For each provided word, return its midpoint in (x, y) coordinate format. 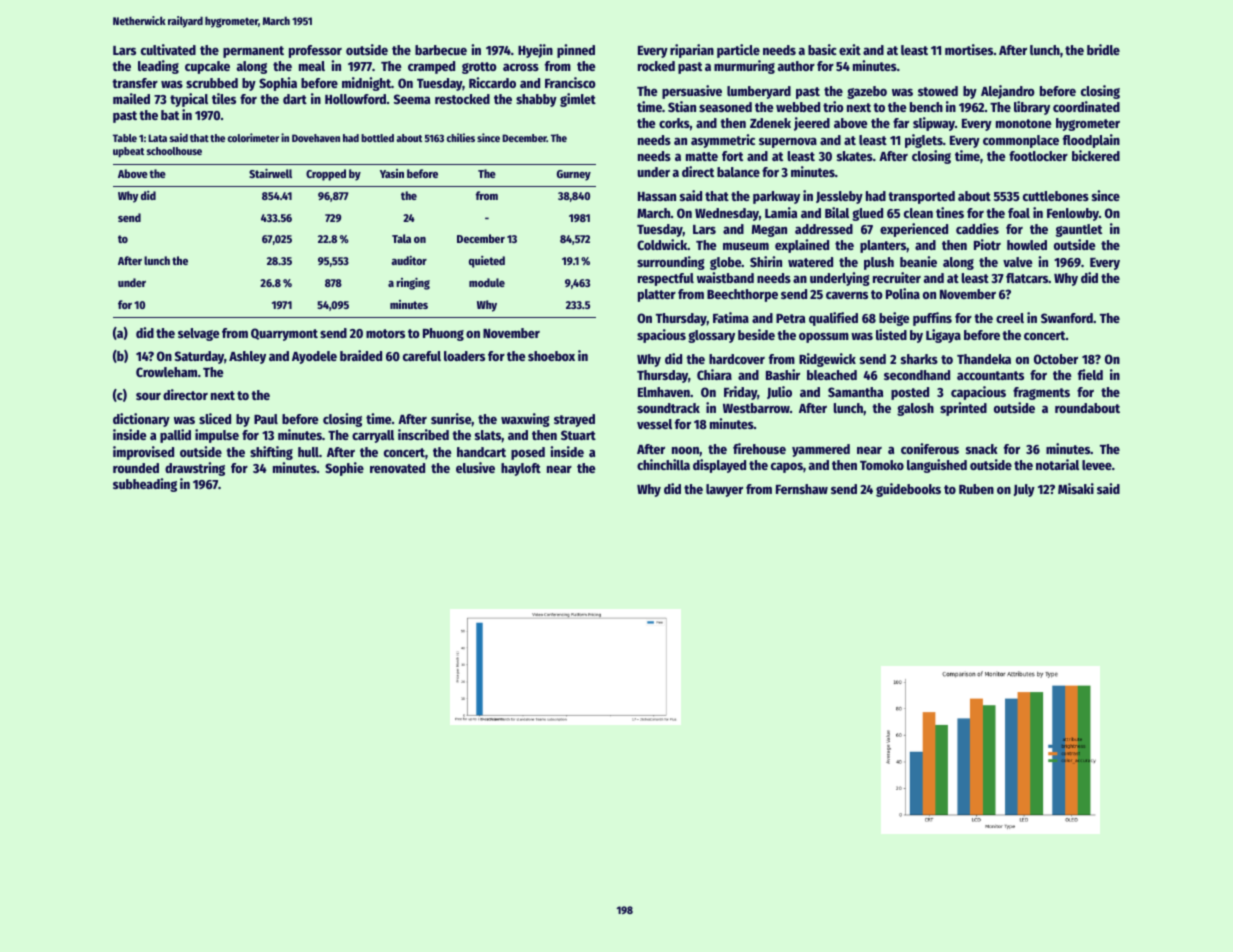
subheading (145, 485)
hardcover (737, 359)
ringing (413, 283)
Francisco (570, 82)
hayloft (521, 469)
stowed (938, 91)
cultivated (168, 49)
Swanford (1067, 318)
